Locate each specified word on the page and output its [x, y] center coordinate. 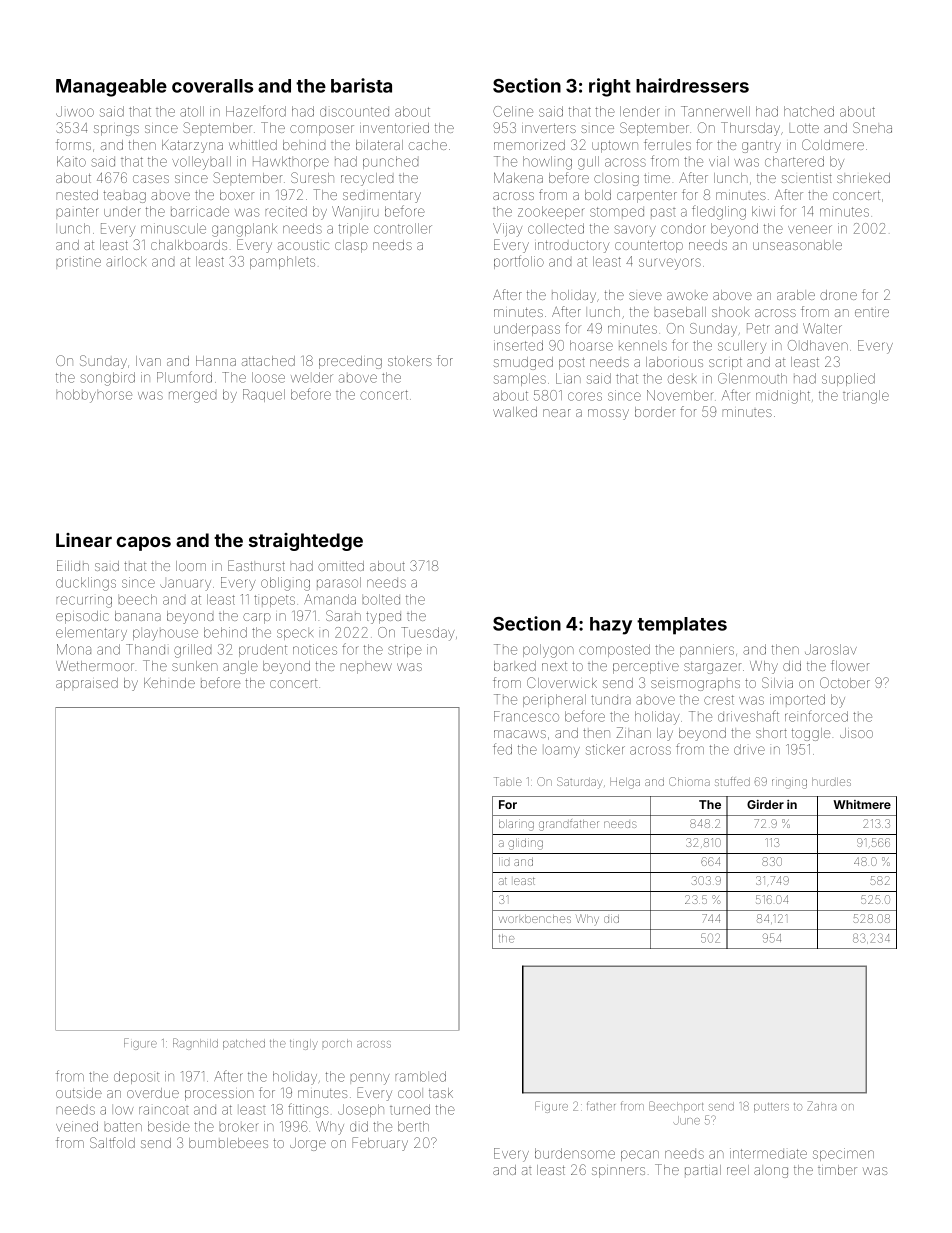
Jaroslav [831, 649]
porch [337, 1043]
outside [79, 1093]
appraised [87, 684]
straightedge [306, 542]
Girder [765, 804]
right [610, 87]
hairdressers [692, 85]
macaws [520, 734]
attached [268, 361]
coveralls [212, 86]
